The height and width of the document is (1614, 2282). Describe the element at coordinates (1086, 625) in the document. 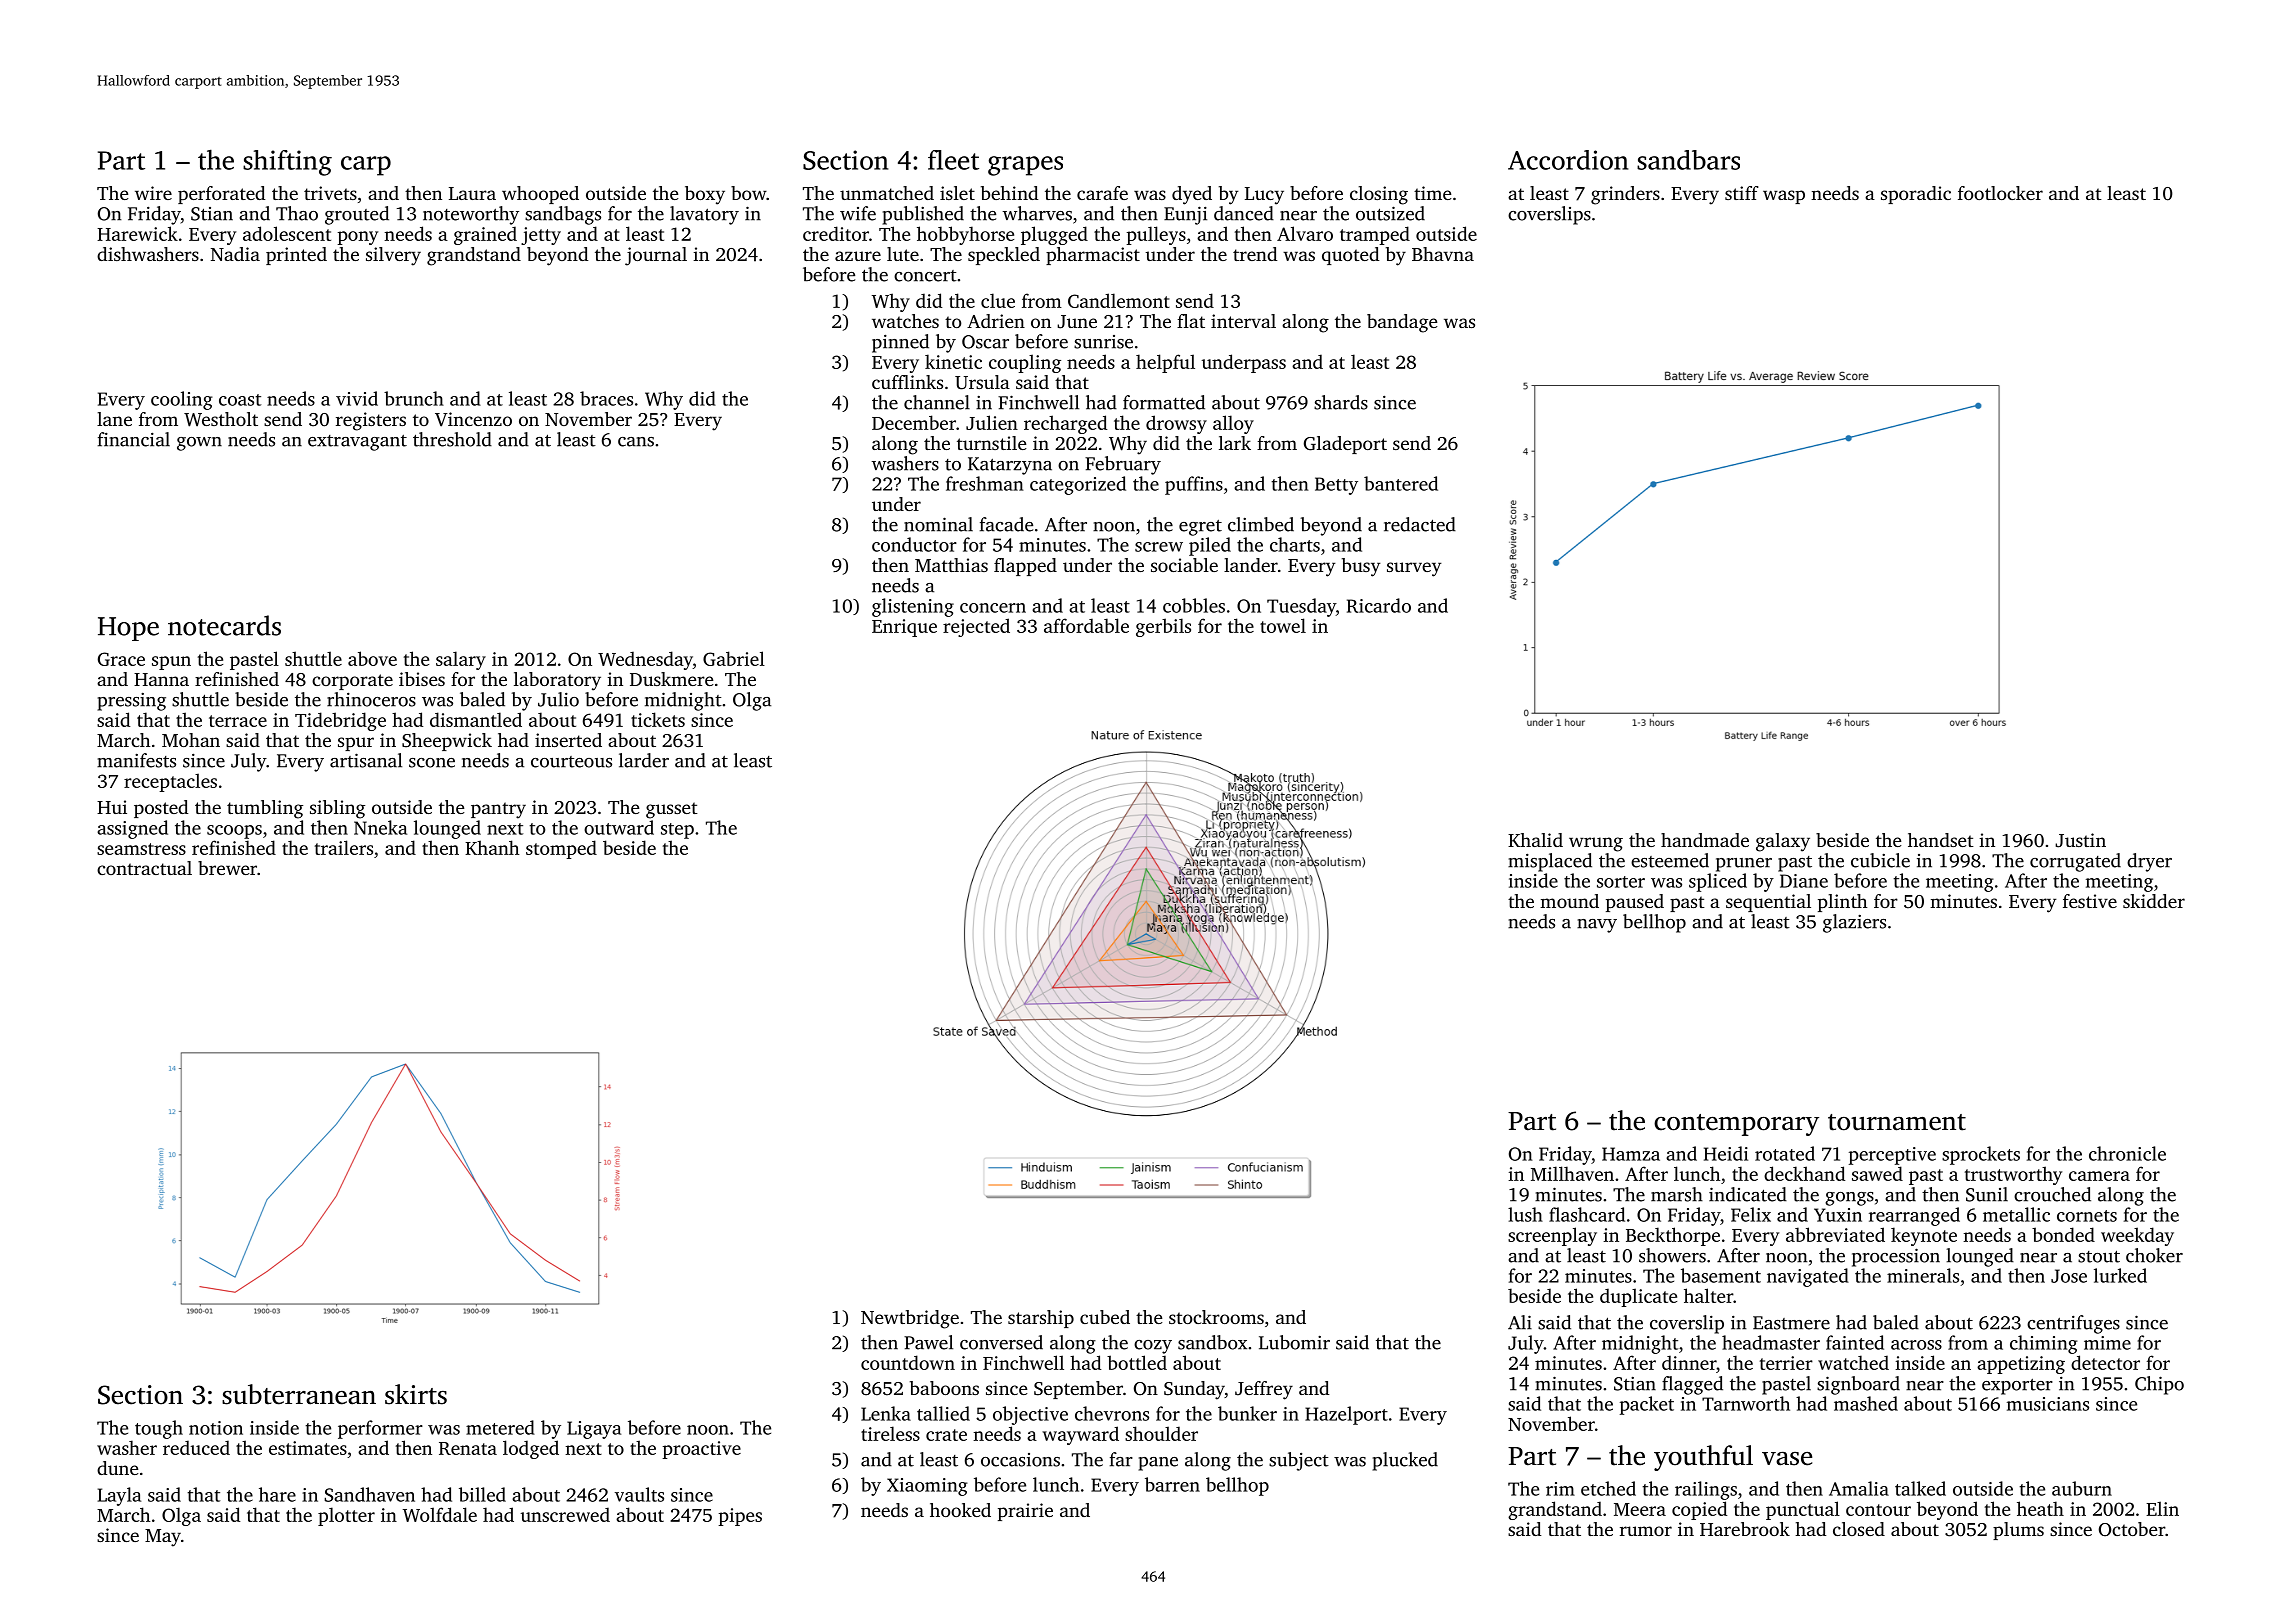

I see `affordable` at that location.
